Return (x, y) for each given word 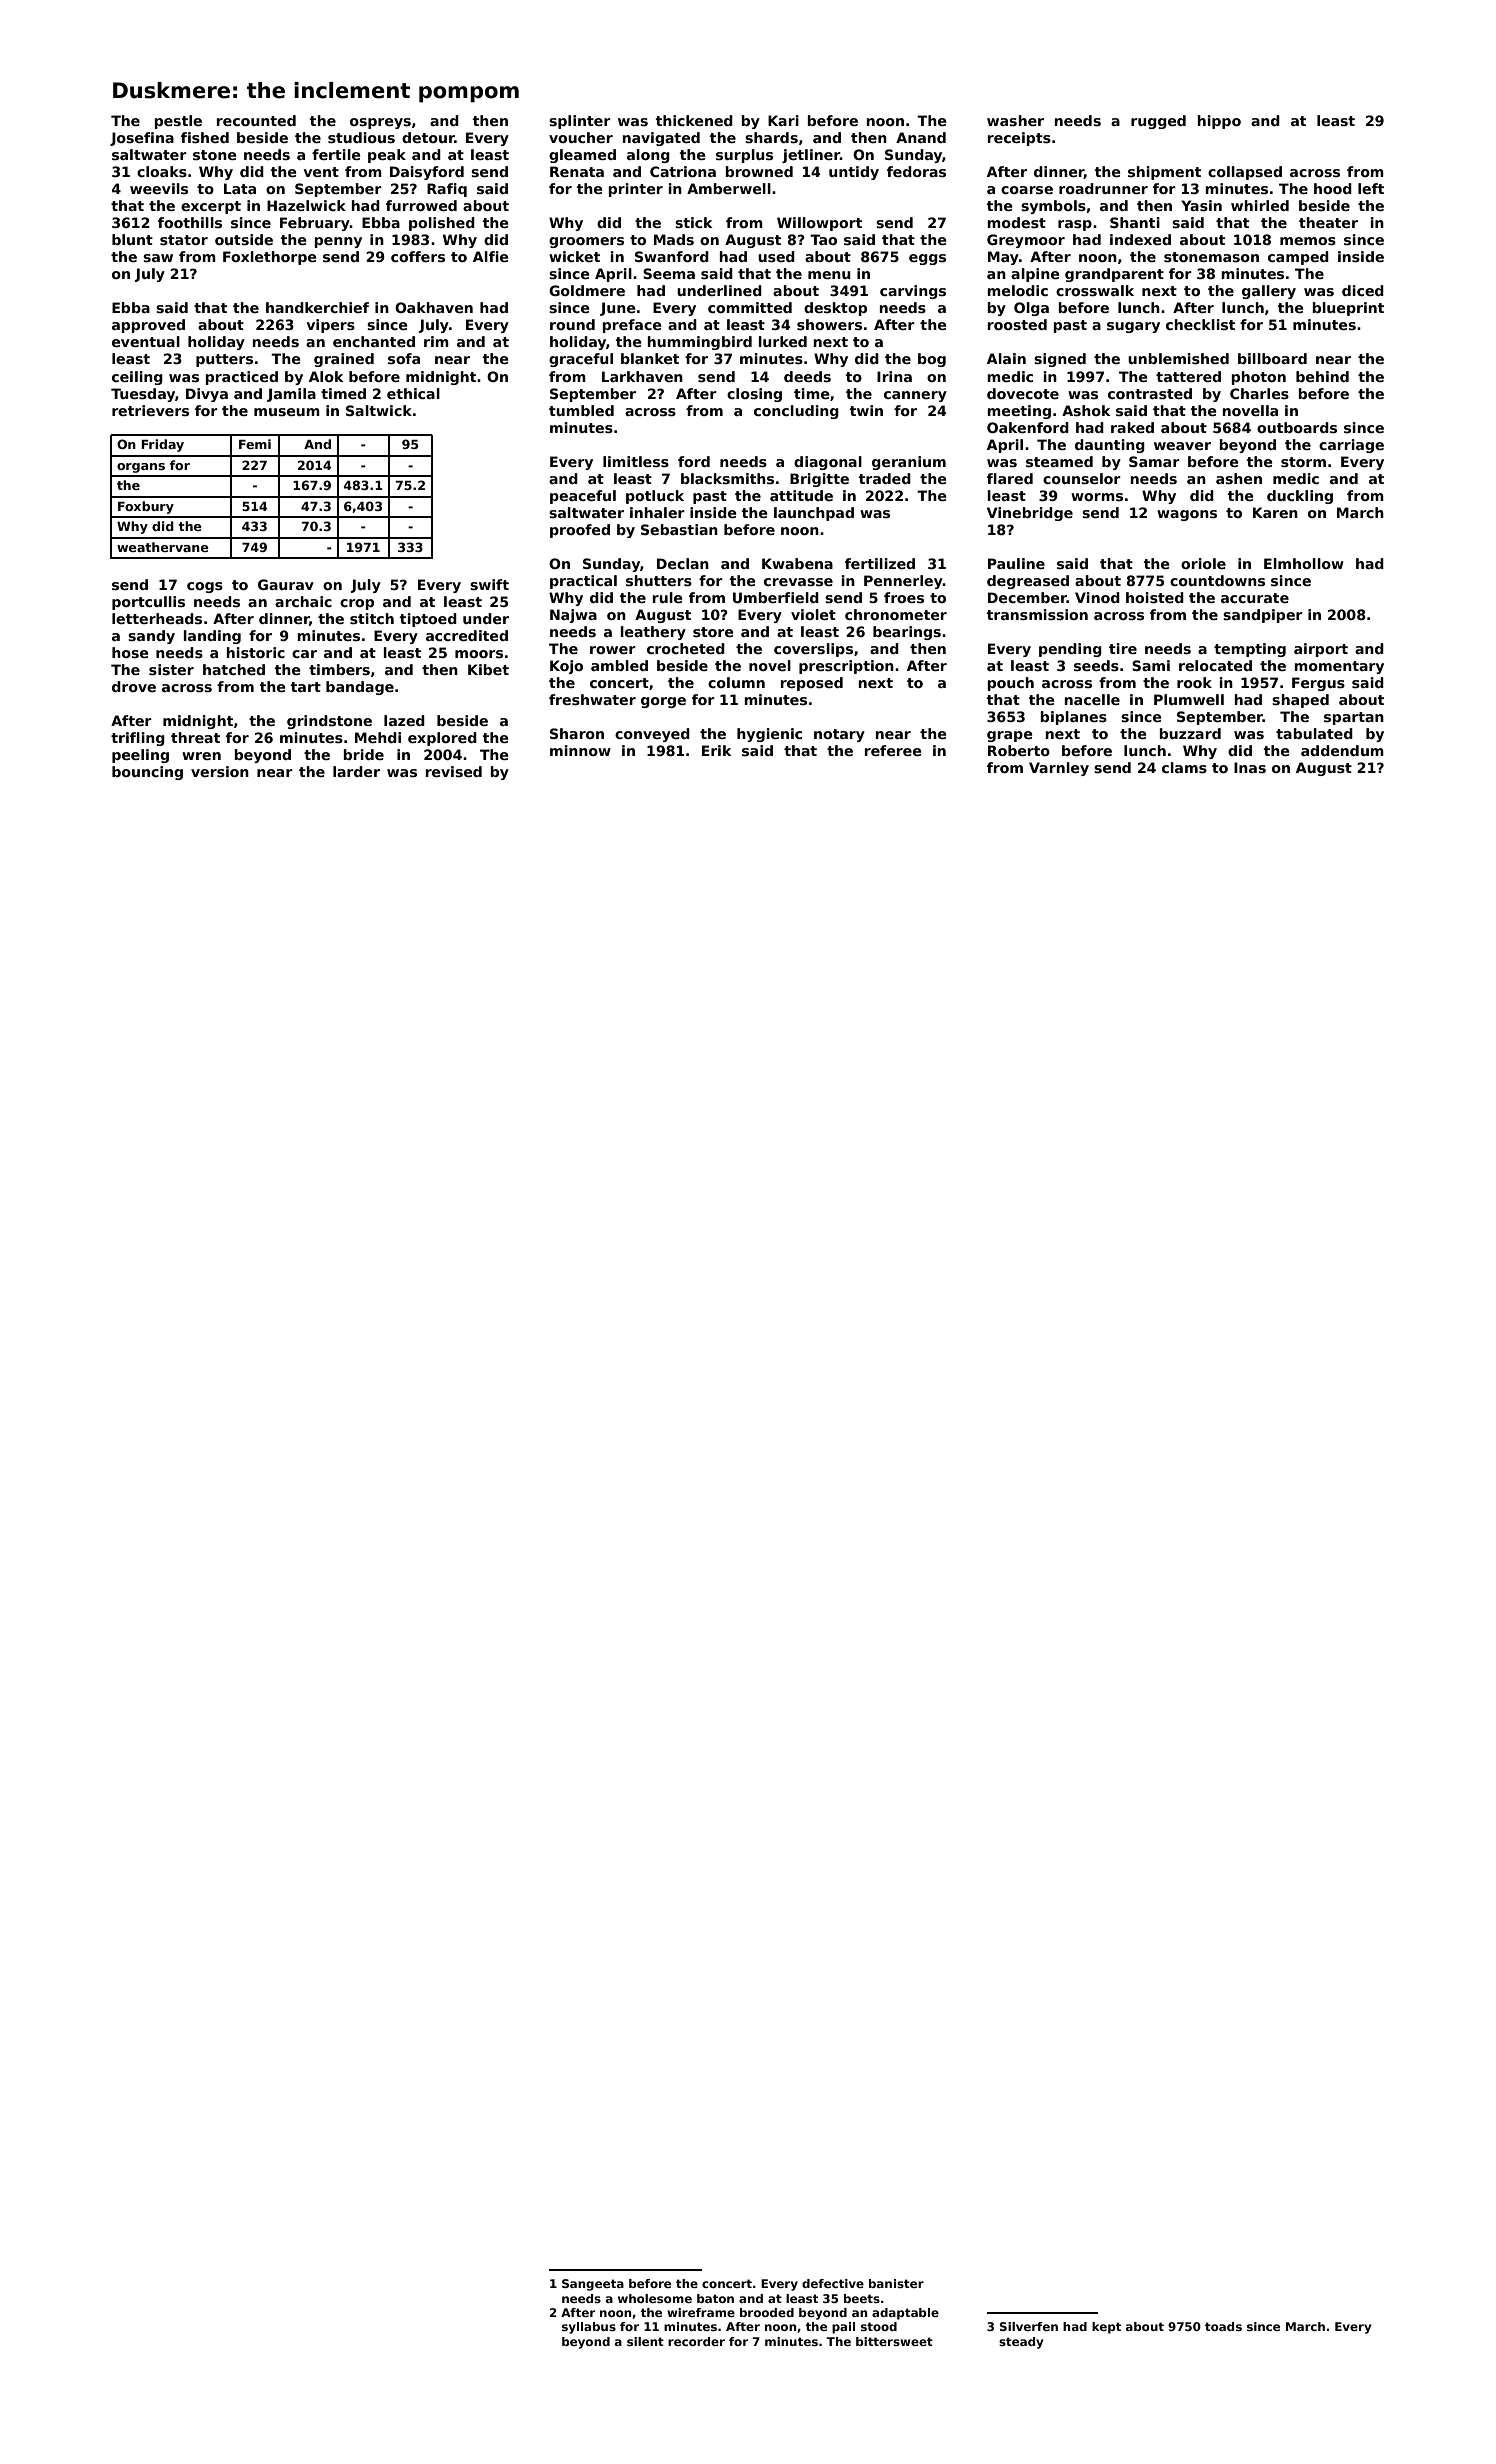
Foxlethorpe (269, 258)
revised (454, 771)
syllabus (589, 2328)
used (776, 256)
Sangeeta (593, 2285)
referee (893, 750)
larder (356, 771)
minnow (580, 750)
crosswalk (1095, 290)
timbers (339, 669)
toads (1223, 2326)
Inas (1250, 767)
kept (1106, 2328)
